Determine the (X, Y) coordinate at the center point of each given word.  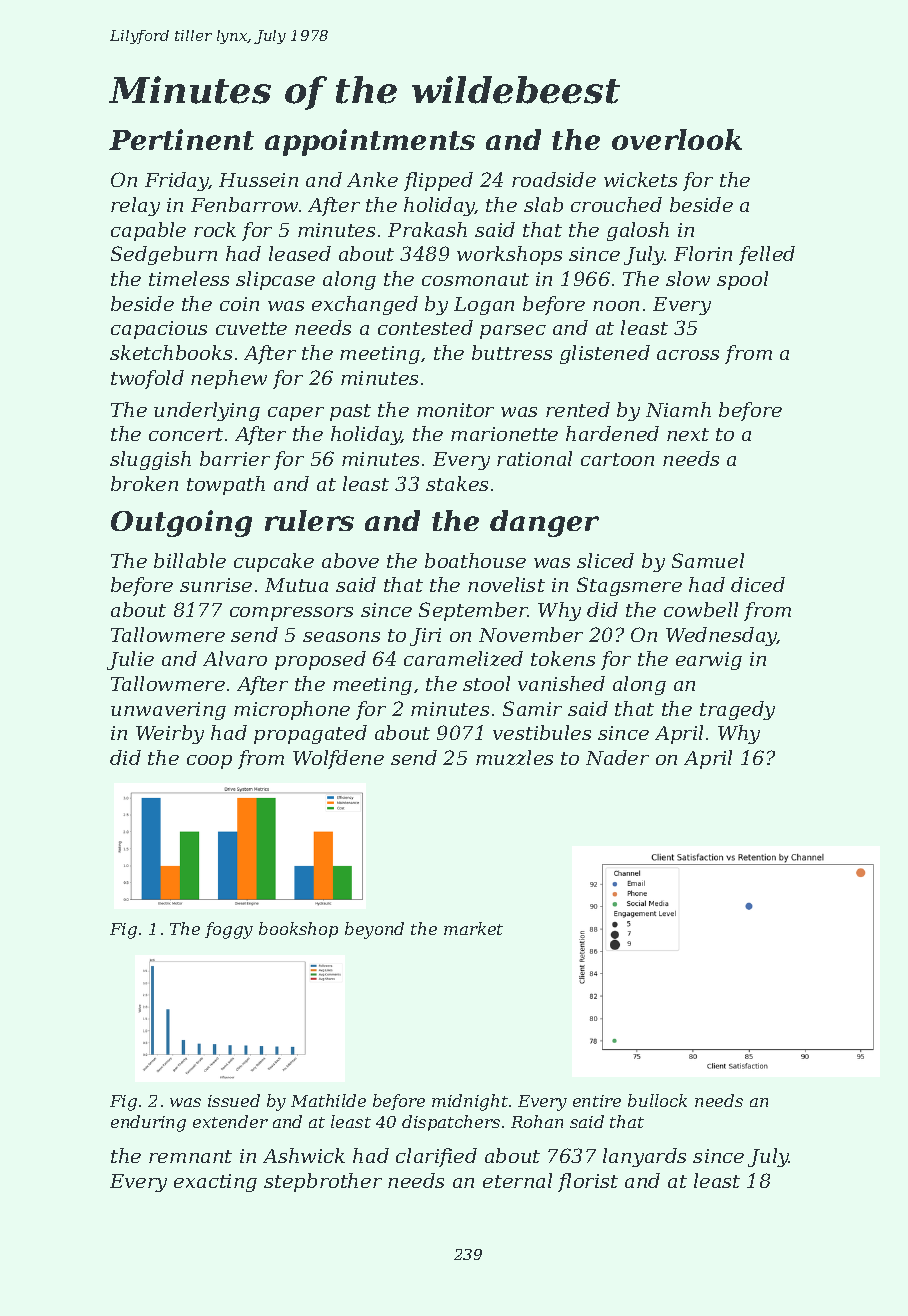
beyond (374, 930)
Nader (617, 757)
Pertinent (181, 139)
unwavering (168, 711)
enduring (148, 1123)
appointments (370, 142)
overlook (677, 139)
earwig (709, 661)
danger (544, 523)
